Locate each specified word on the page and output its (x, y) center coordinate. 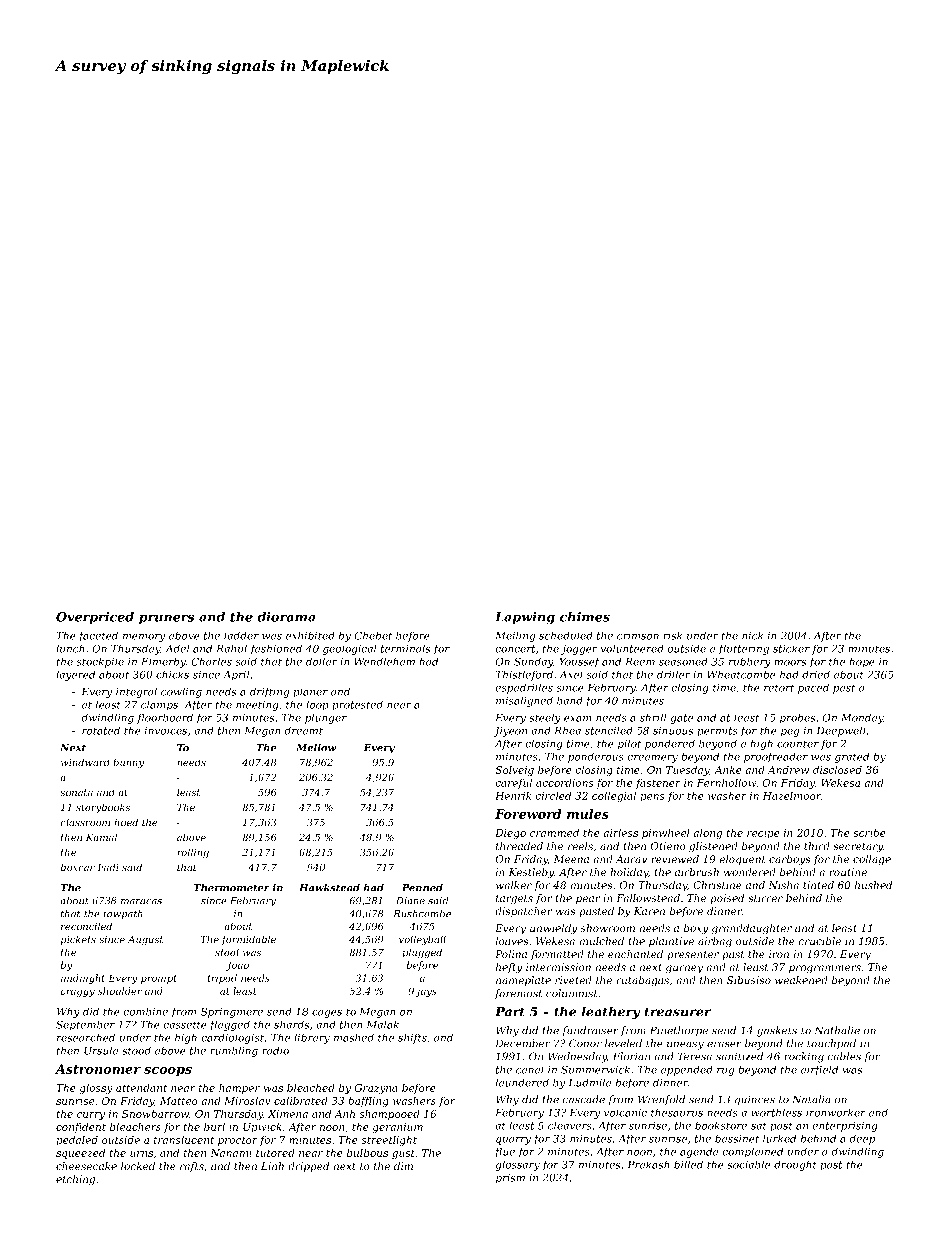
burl (214, 1127)
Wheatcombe (741, 674)
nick (752, 635)
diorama (286, 617)
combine (145, 1011)
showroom (607, 928)
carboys (789, 860)
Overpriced (95, 618)
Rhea (567, 730)
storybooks (103, 808)
